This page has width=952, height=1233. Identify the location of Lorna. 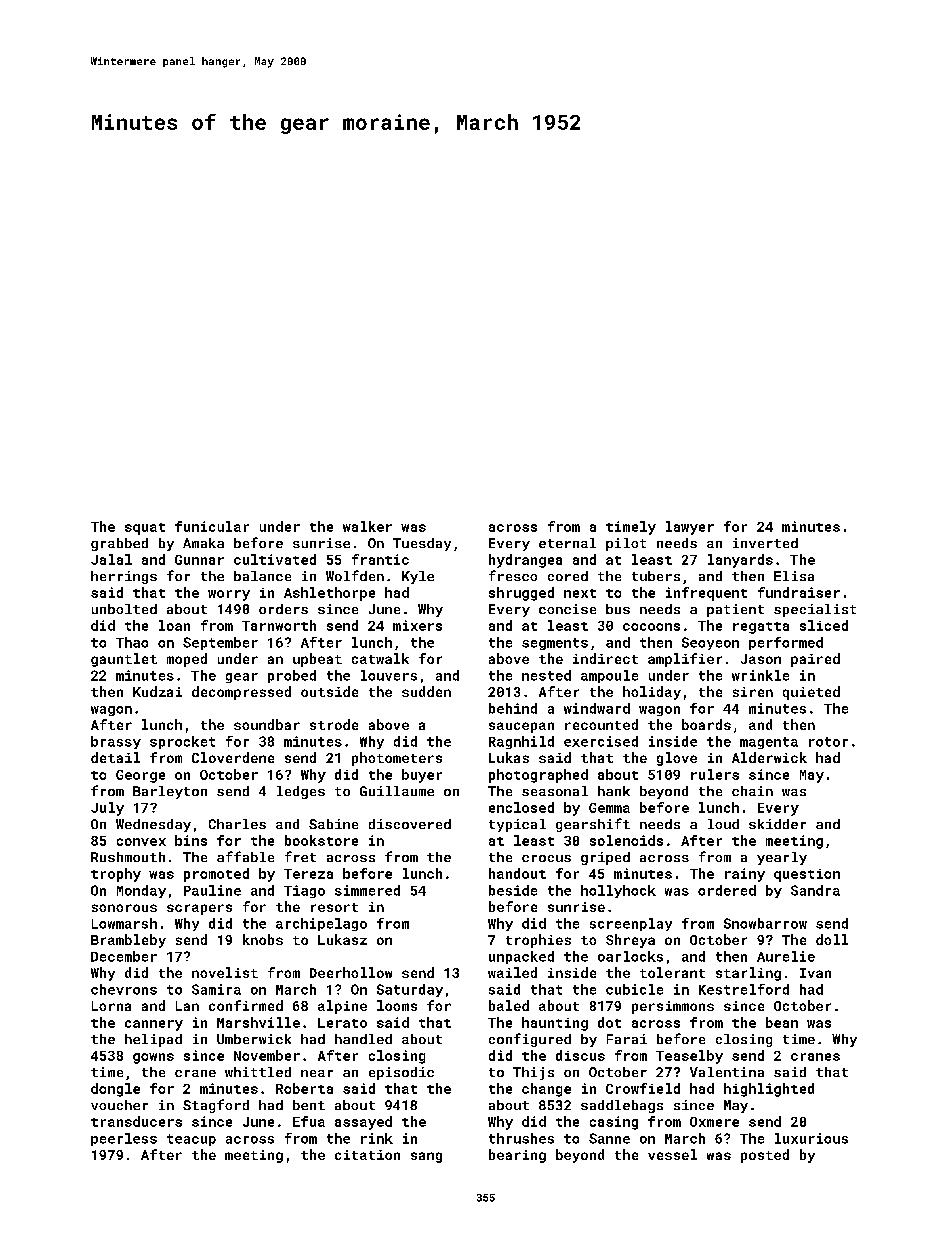
(111, 1006).
